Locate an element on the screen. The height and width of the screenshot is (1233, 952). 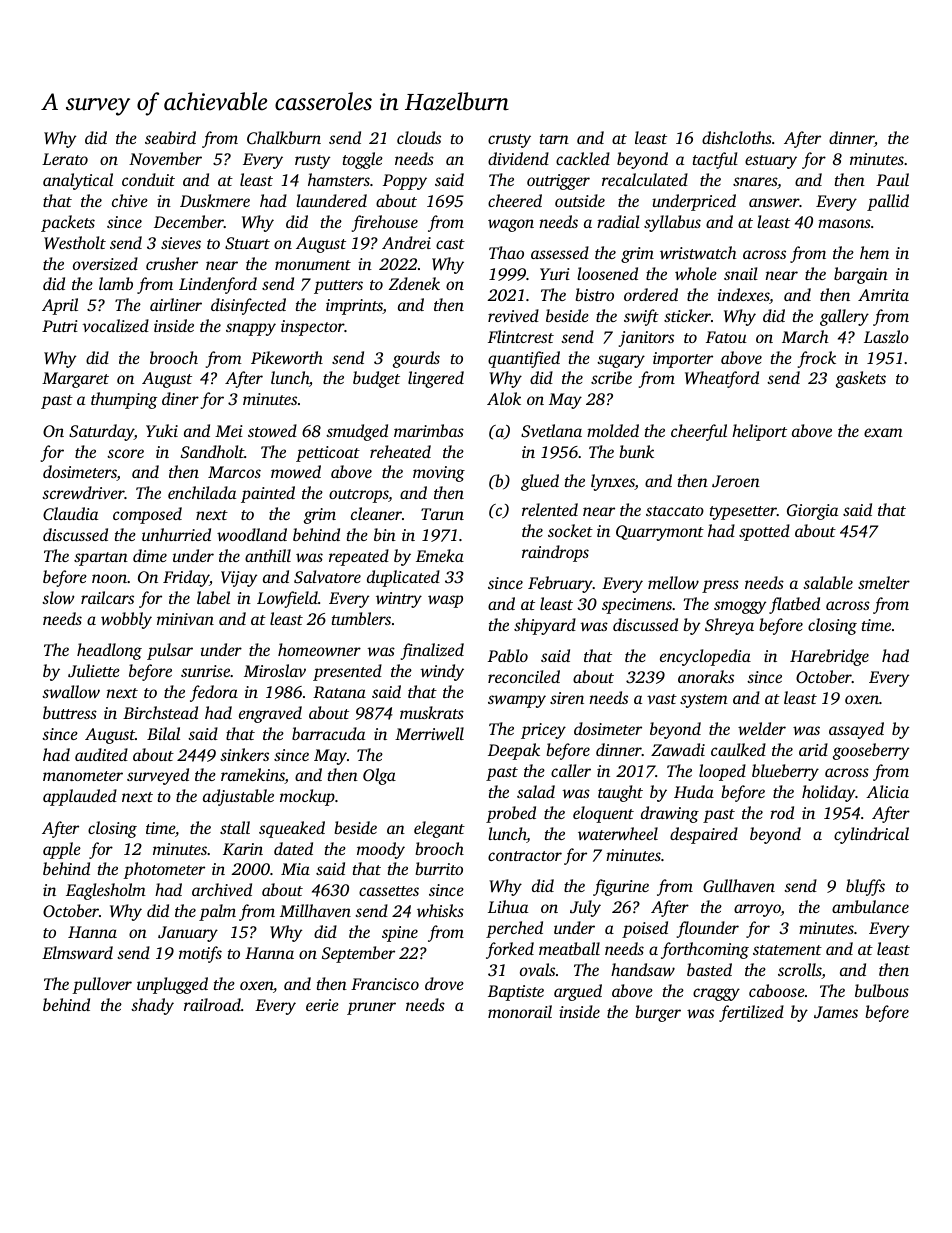
packets is located at coordinates (68, 223).
